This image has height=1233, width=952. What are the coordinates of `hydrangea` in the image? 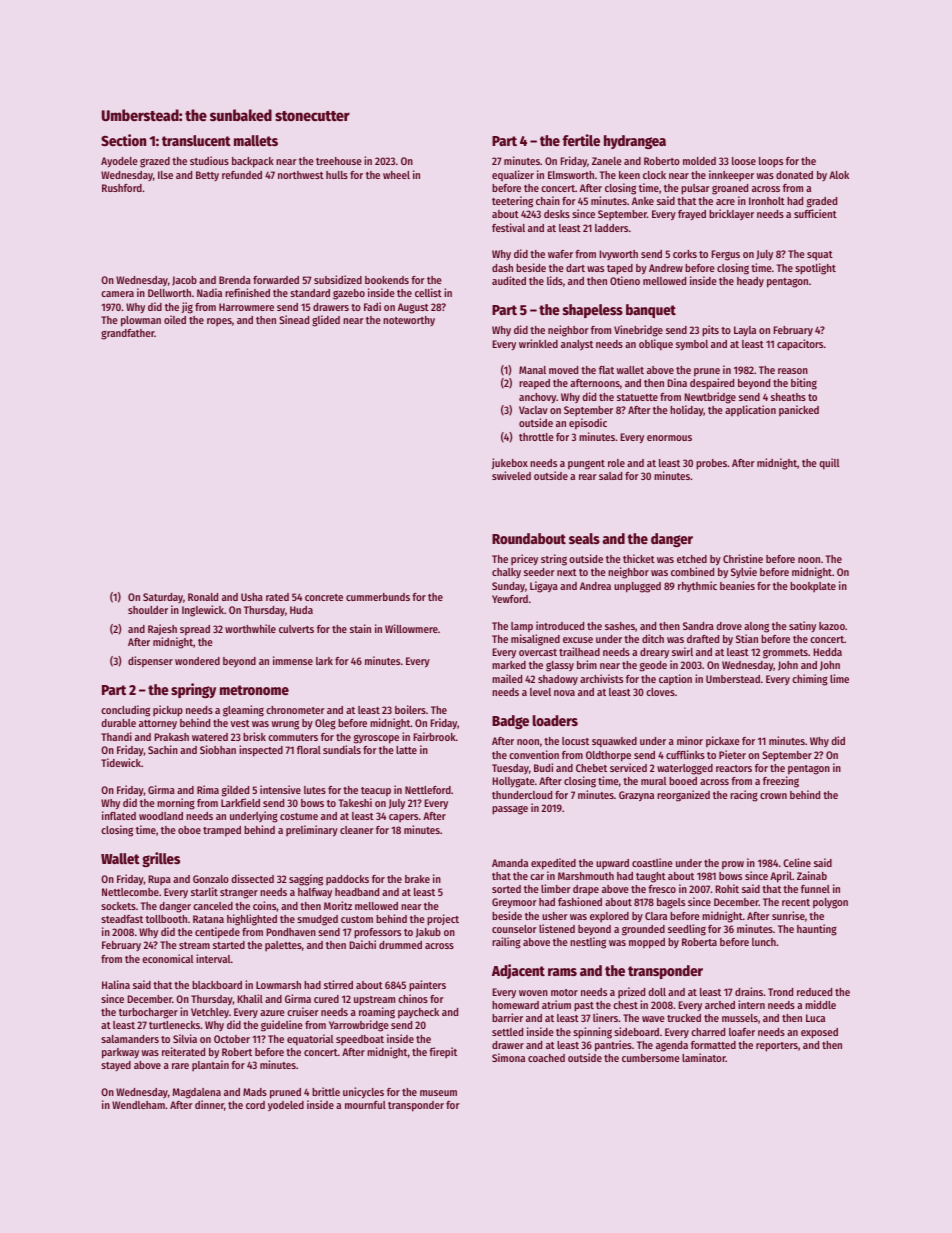 It's located at (635, 142).
